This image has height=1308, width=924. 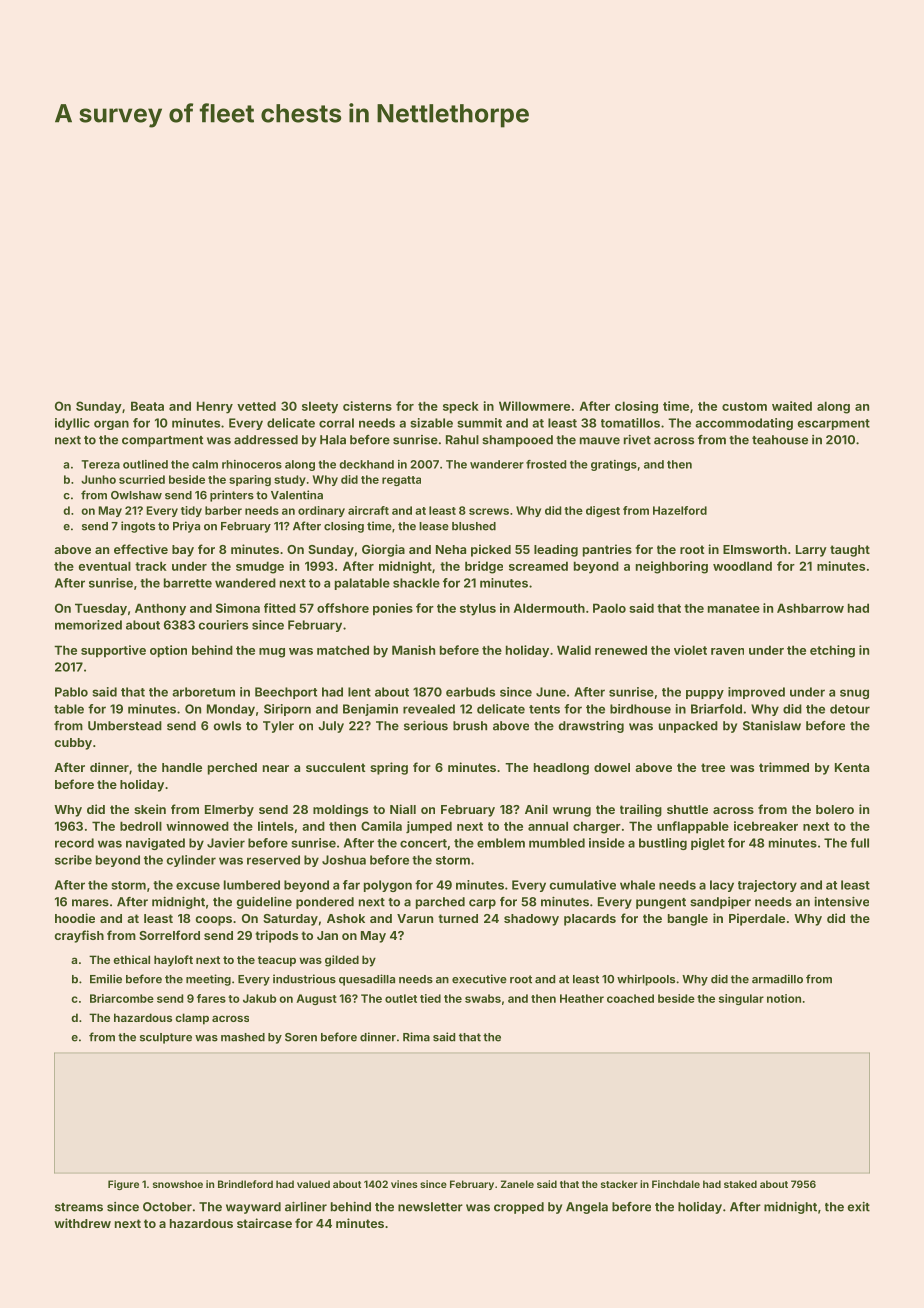 What do you see at coordinates (784, 767) in the image?
I see `trimmed` at bounding box center [784, 767].
